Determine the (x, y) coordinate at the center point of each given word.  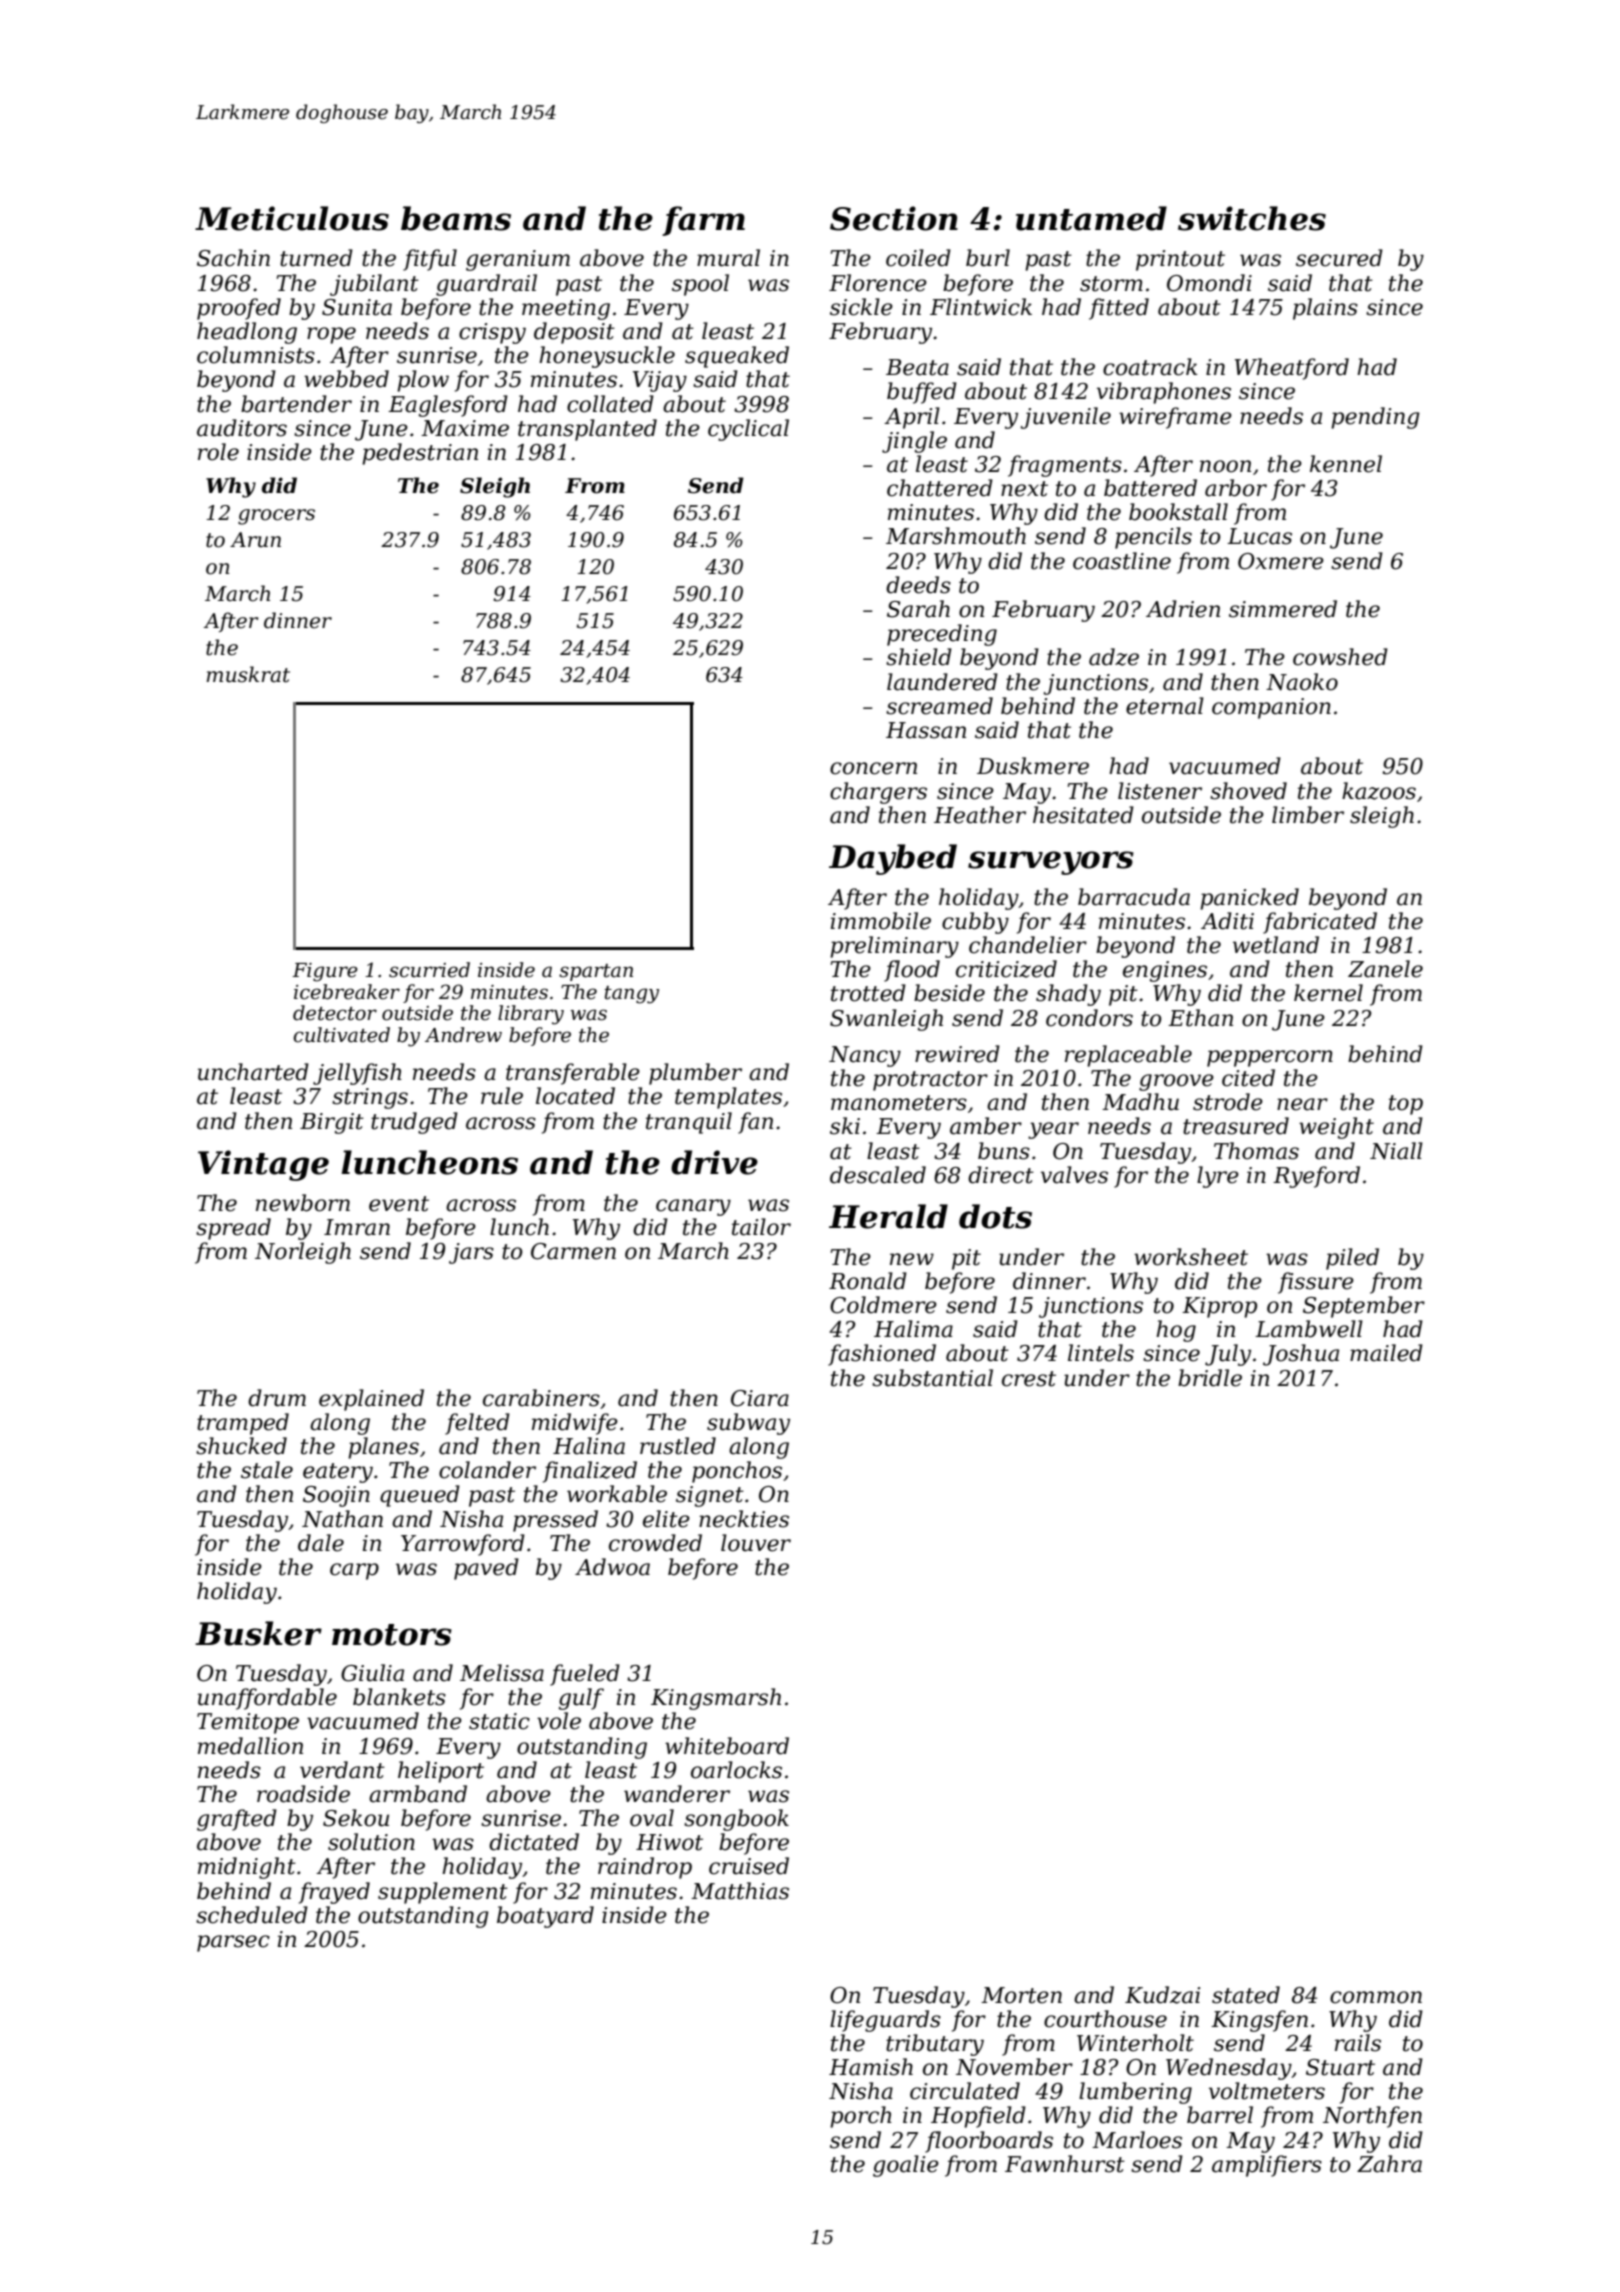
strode (1228, 1102)
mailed (1386, 1353)
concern (873, 768)
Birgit (332, 1123)
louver (756, 1543)
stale (267, 1470)
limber (1308, 815)
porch (861, 2117)
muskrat (248, 674)
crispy (492, 333)
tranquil (689, 1123)
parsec (233, 1943)
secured (1339, 258)
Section (894, 218)
